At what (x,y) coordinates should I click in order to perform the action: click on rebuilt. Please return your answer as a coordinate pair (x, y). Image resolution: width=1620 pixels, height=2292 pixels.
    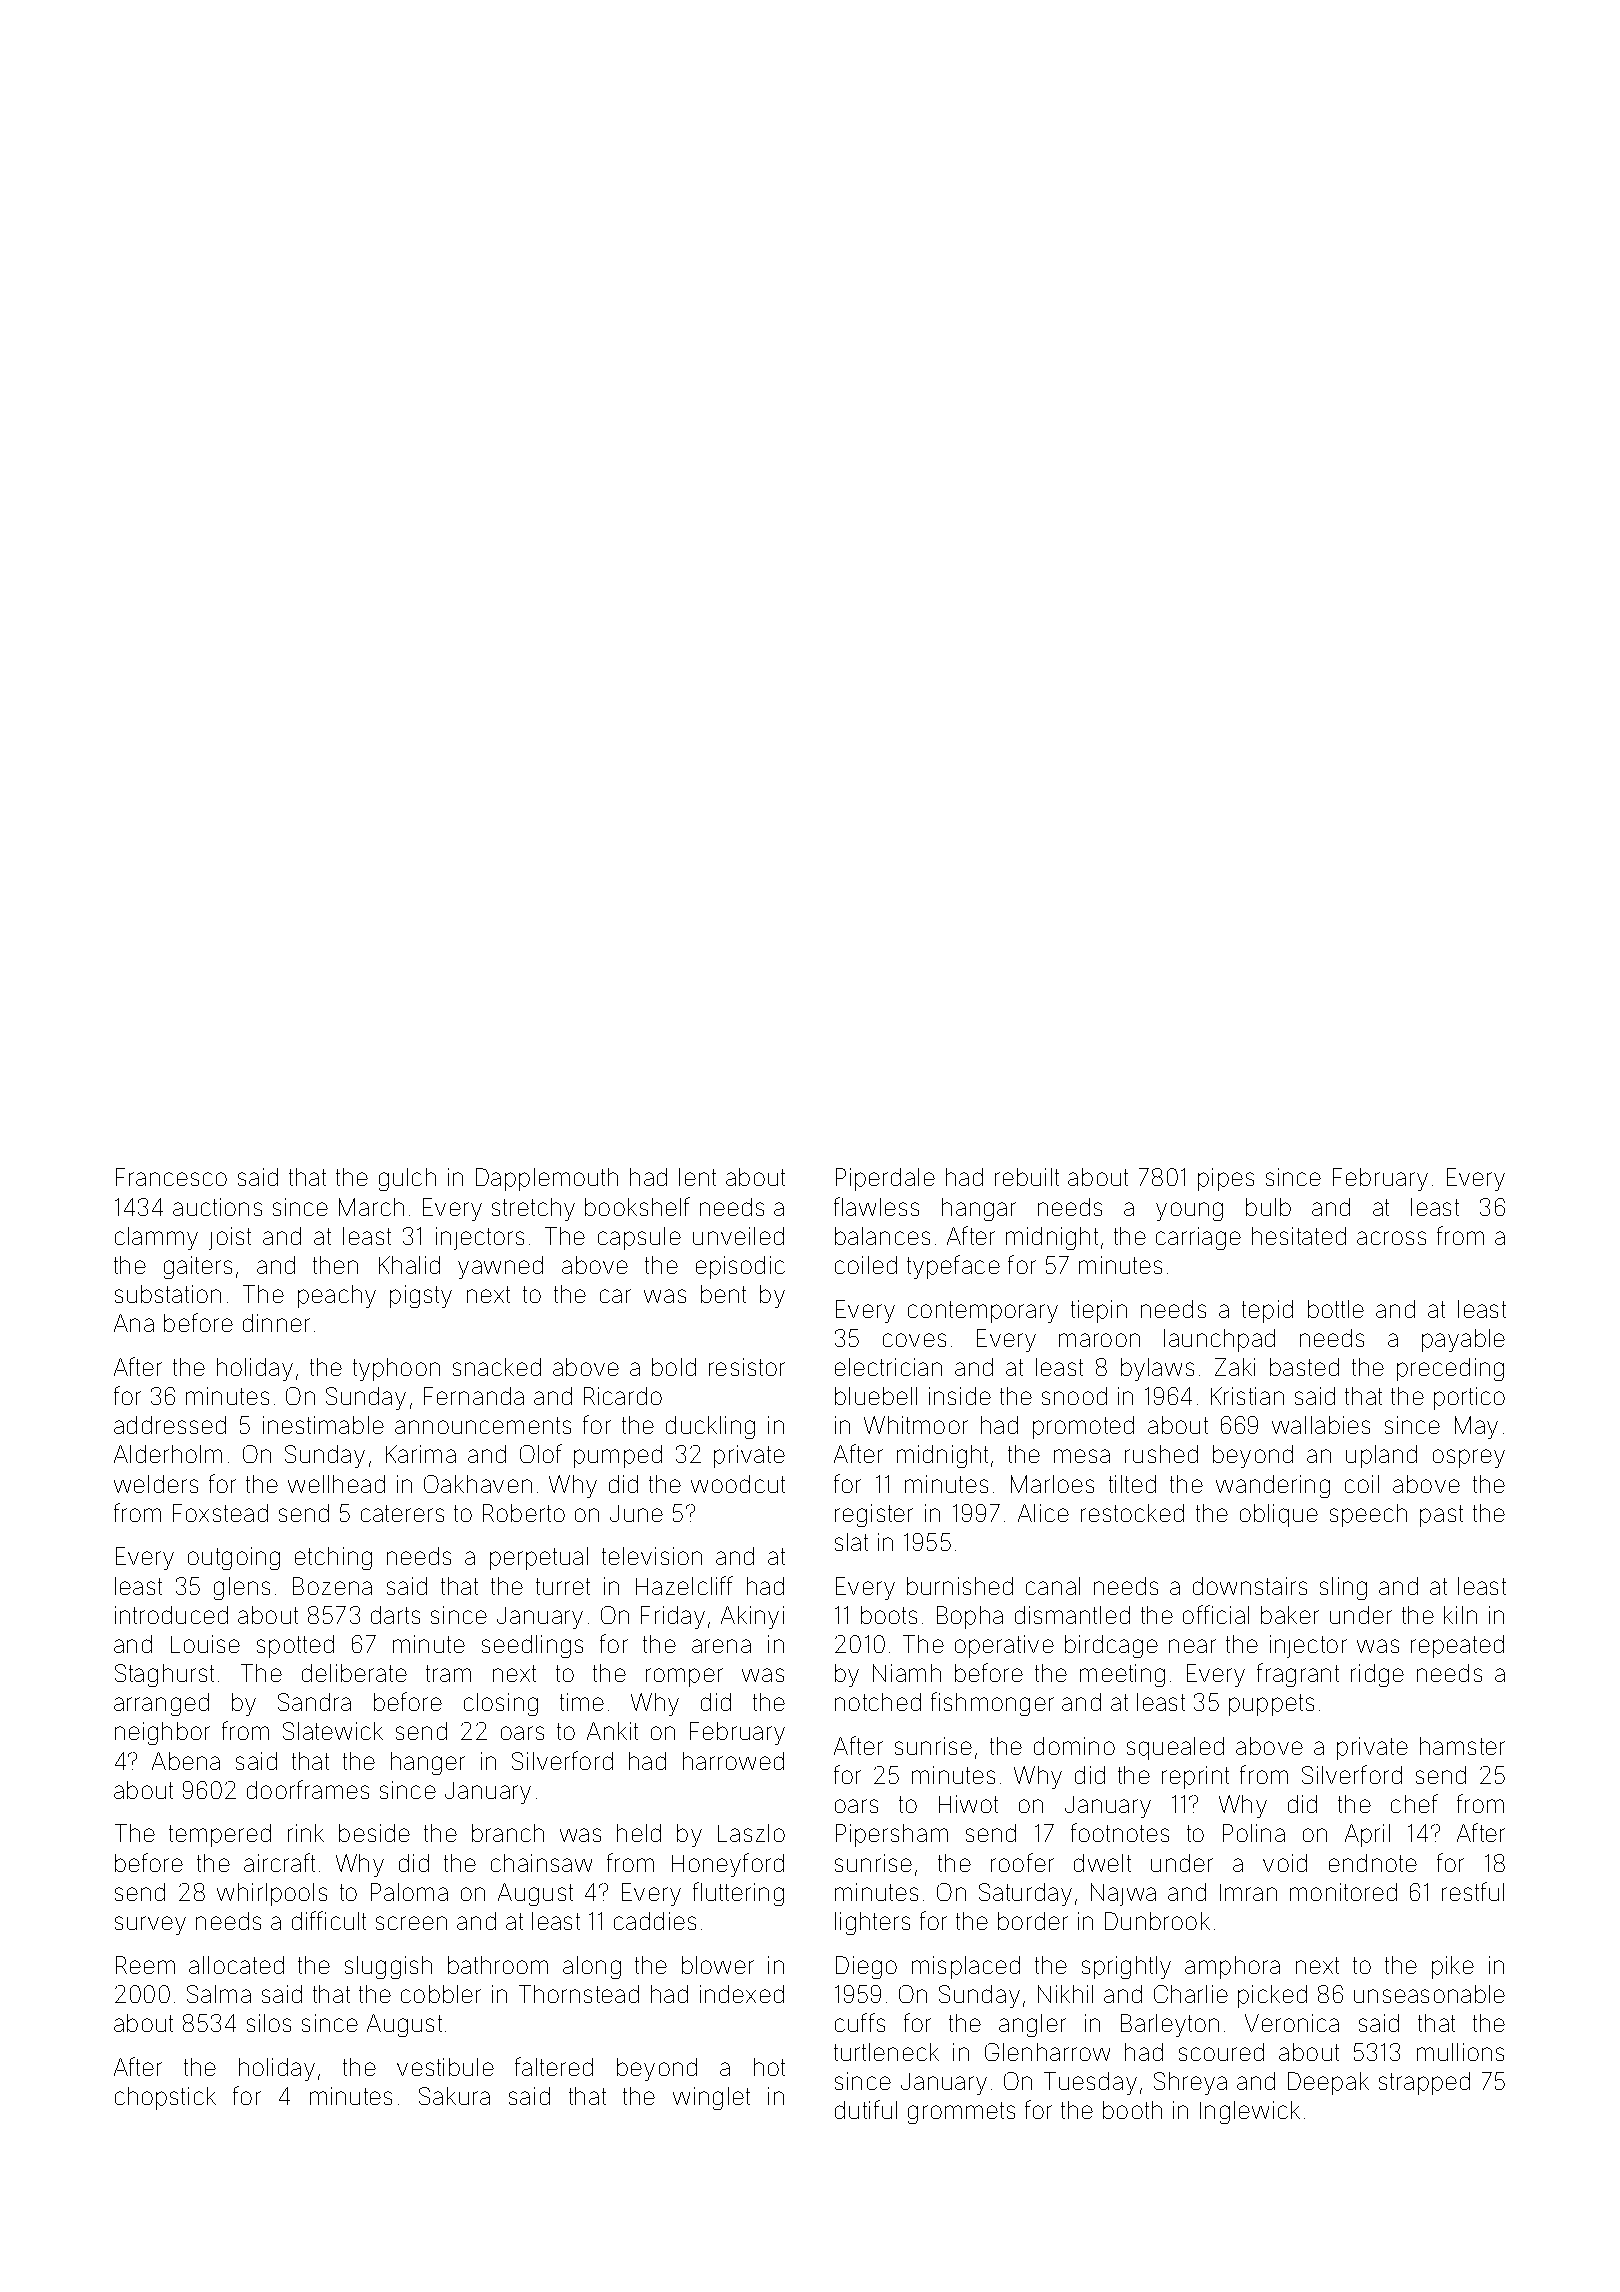
    Looking at the image, I should click on (1027, 1177).
